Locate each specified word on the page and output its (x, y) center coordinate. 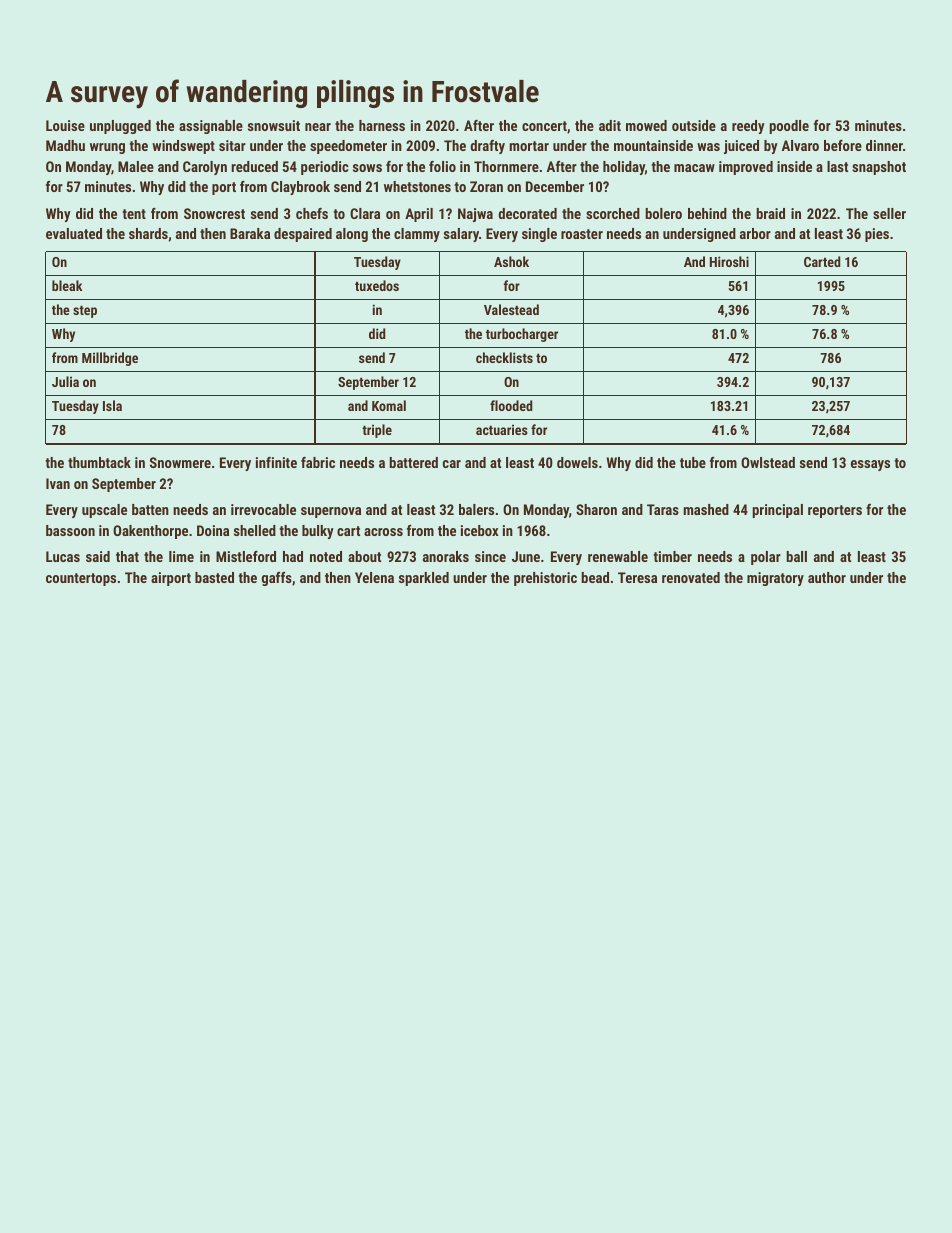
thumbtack (99, 462)
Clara (365, 213)
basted (214, 577)
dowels (577, 462)
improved (746, 168)
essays (870, 465)
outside (694, 125)
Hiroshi (729, 261)
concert (544, 126)
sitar (232, 145)
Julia (65, 381)
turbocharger (522, 335)
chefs (312, 213)
